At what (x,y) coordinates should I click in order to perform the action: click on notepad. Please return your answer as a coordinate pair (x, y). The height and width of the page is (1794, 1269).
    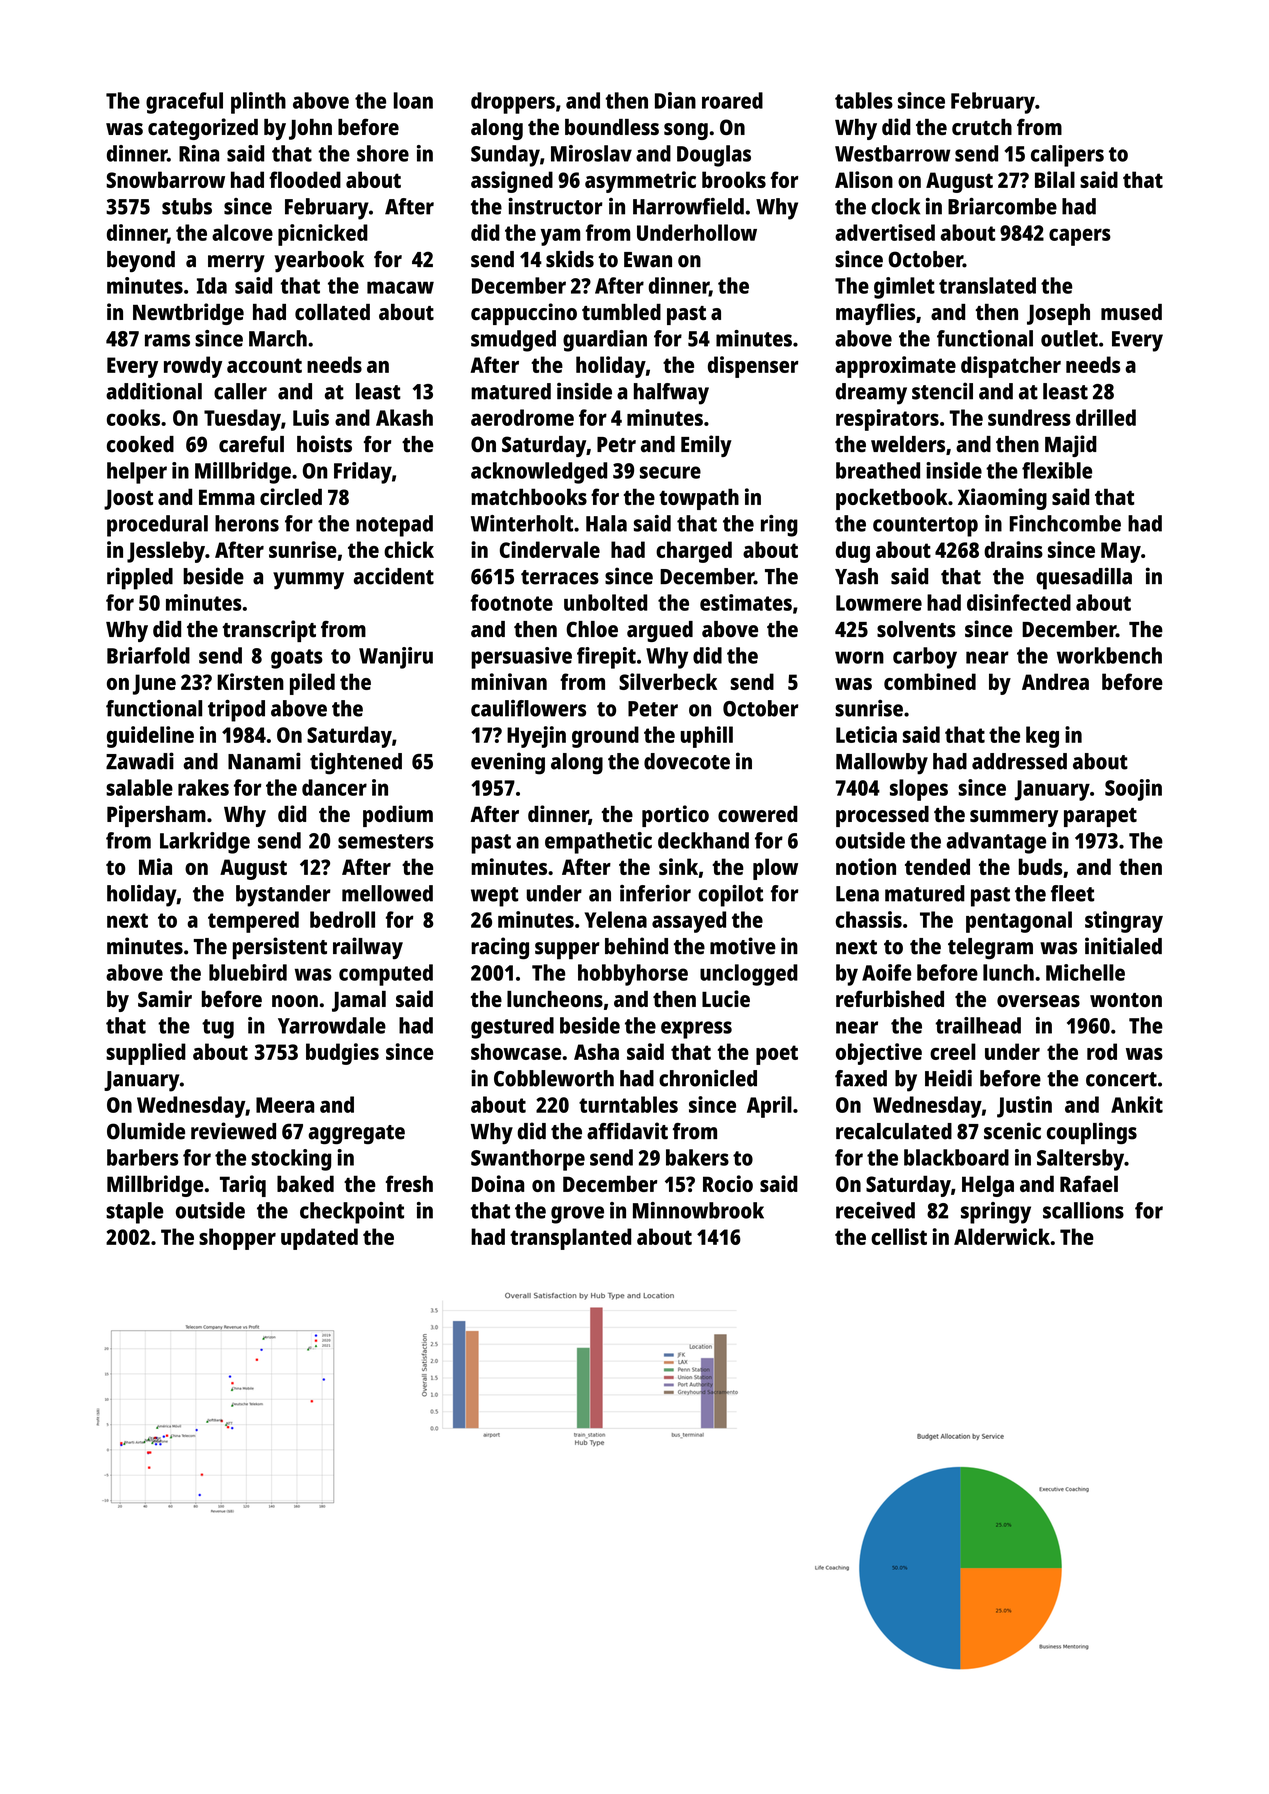
    Looking at the image, I should click on (394, 526).
